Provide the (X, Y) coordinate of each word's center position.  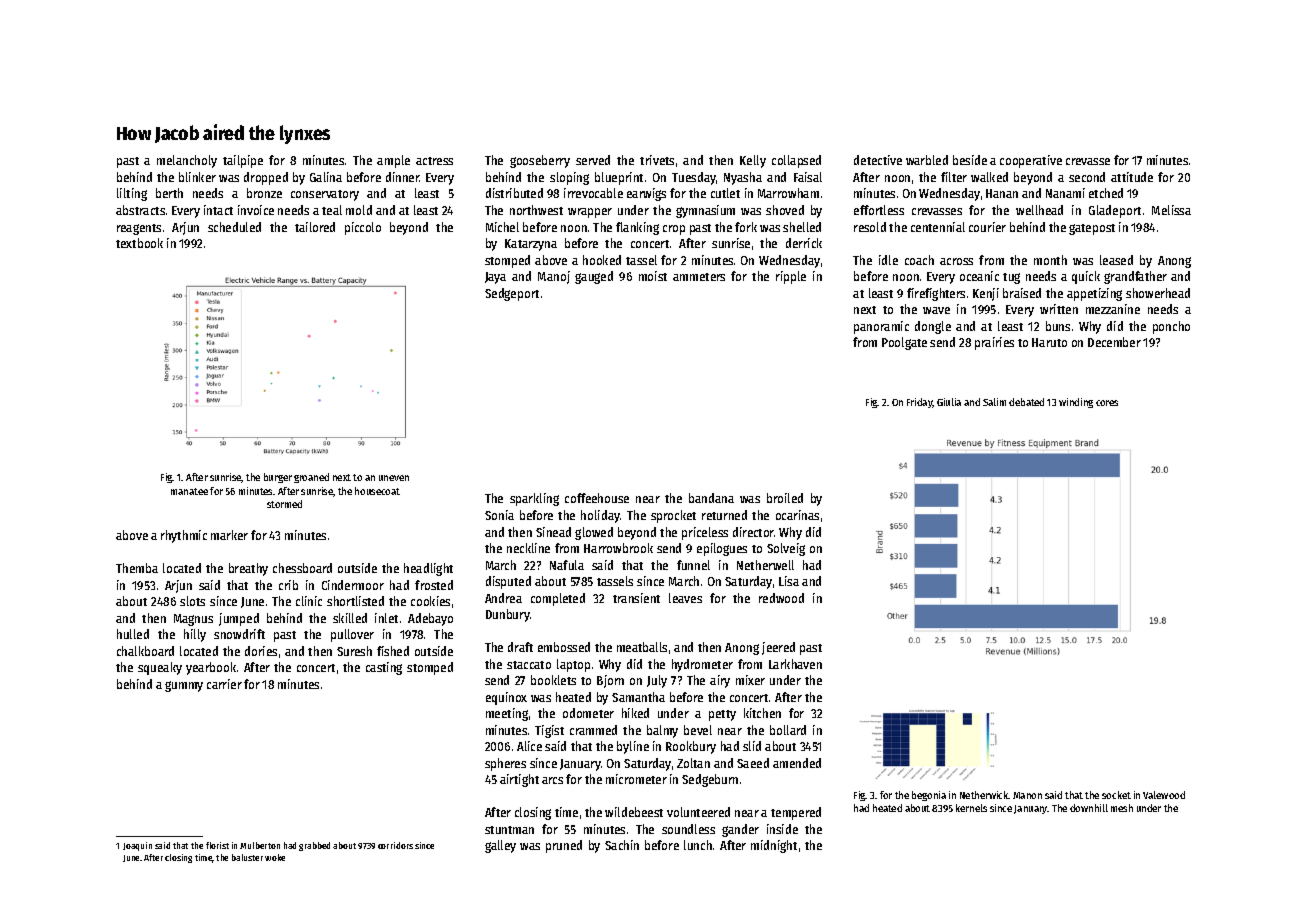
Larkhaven (795, 664)
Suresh (354, 651)
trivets (657, 160)
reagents (139, 229)
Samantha (638, 697)
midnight (774, 846)
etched (1106, 193)
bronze (264, 193)
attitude (1132, 177)
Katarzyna (531, 245)
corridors (395, 845)
